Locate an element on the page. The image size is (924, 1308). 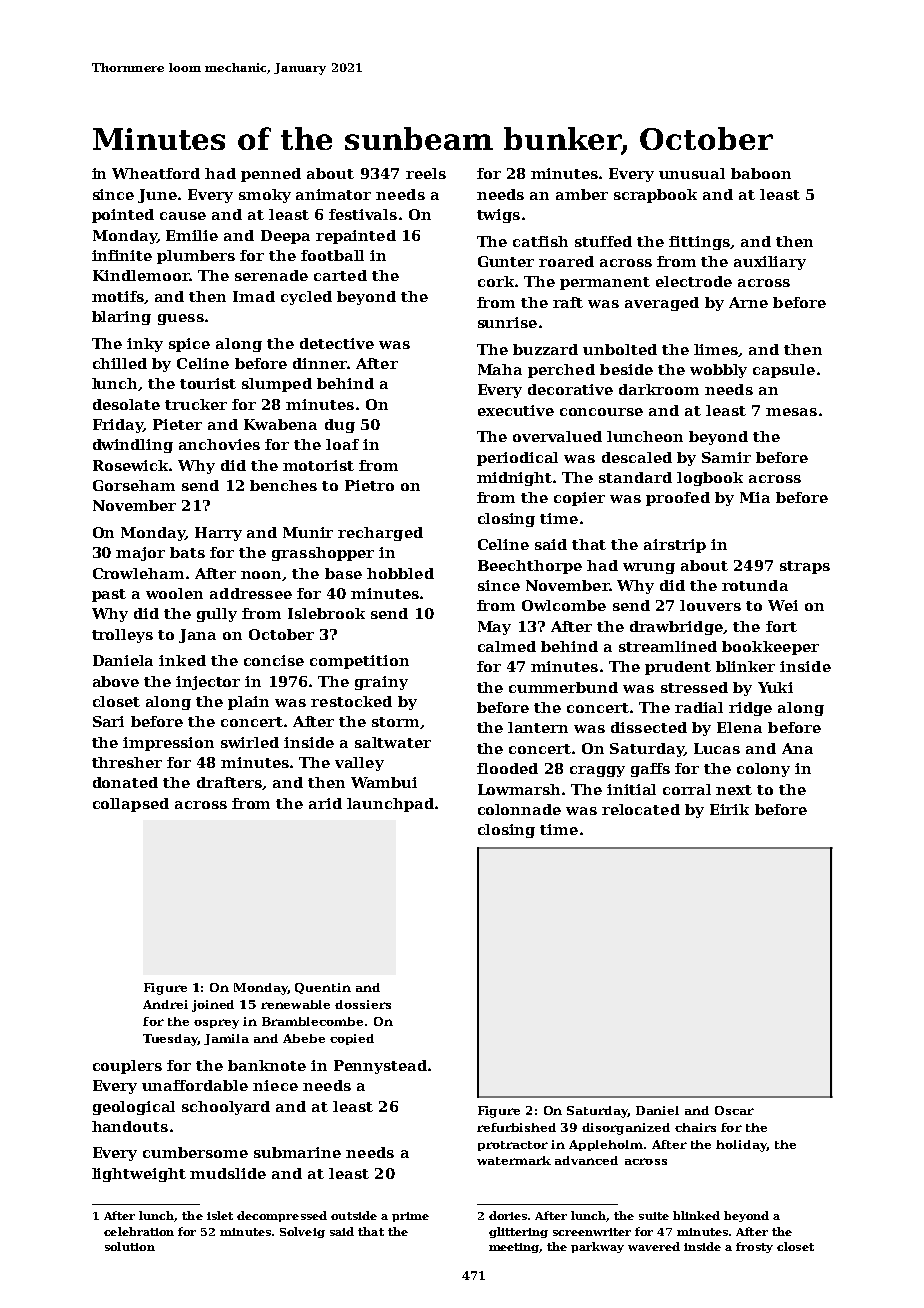
refurbished is located at coordinates (516, 1127).
